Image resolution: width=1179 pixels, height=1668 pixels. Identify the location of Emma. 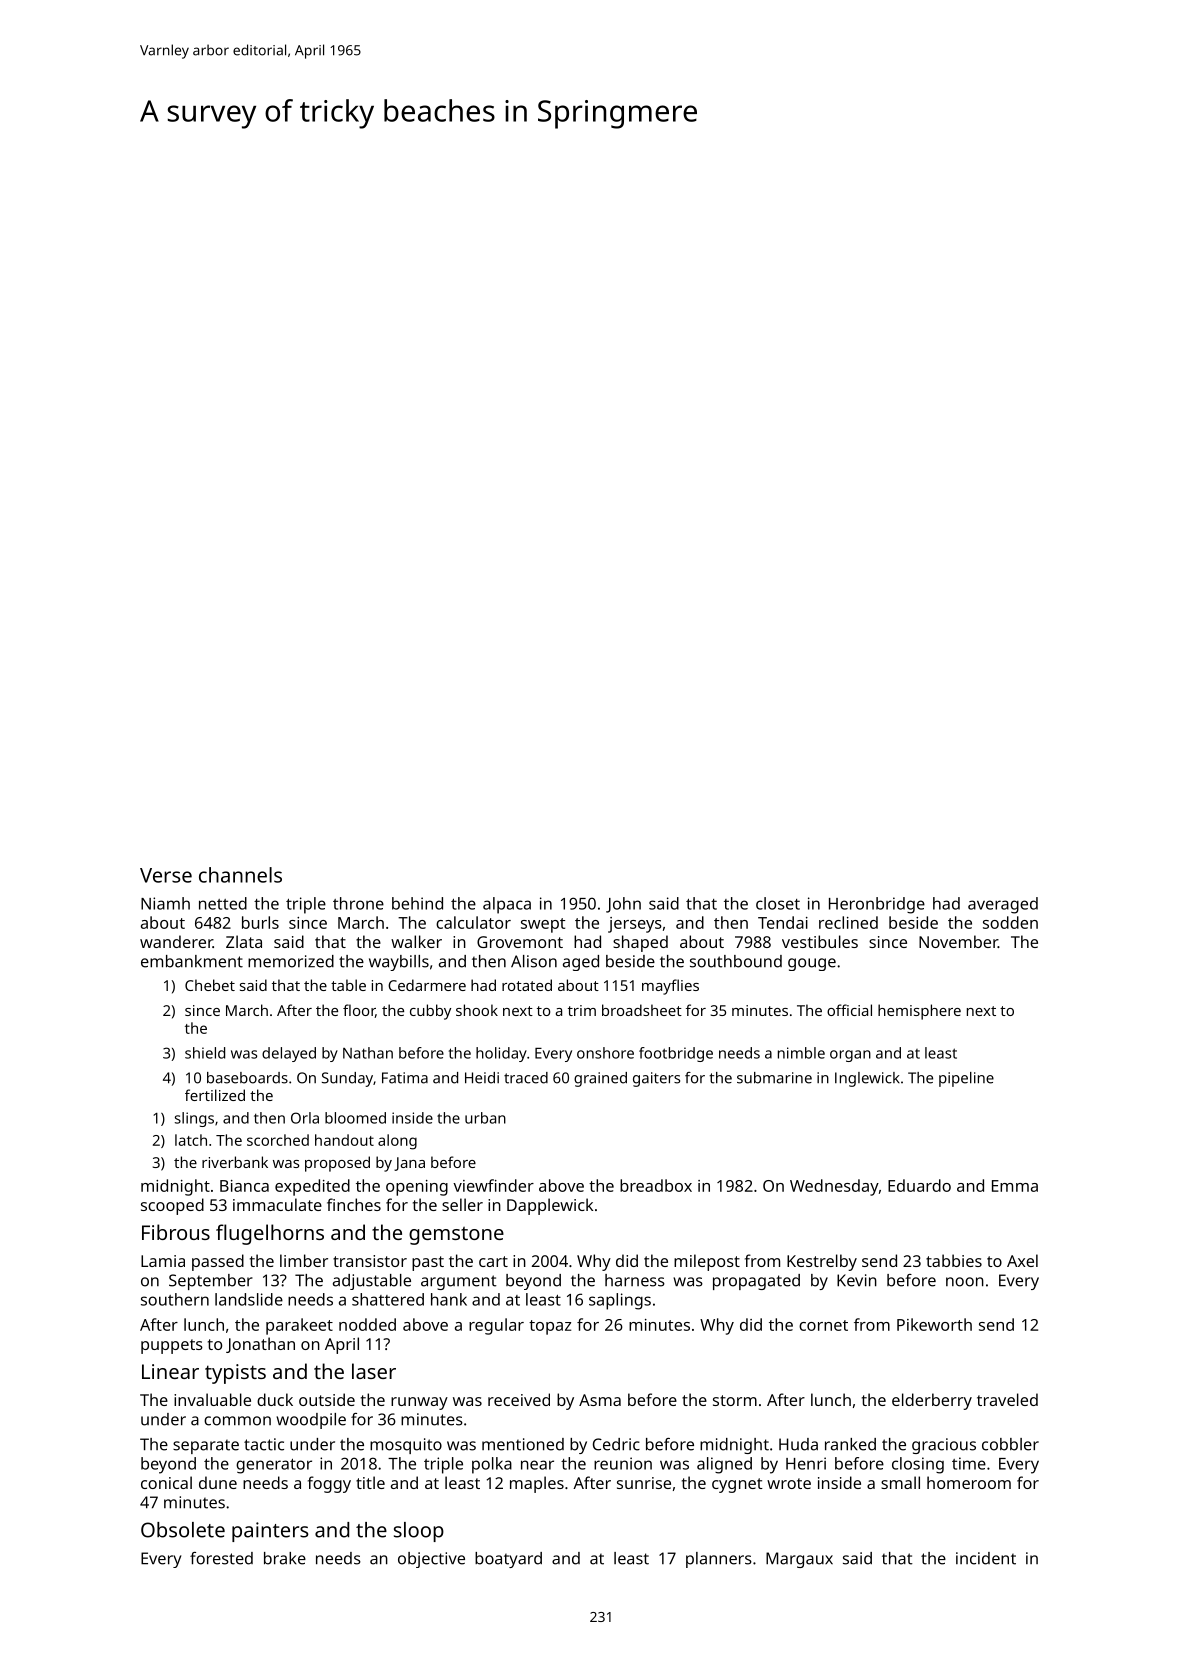
(1015, 1186).
